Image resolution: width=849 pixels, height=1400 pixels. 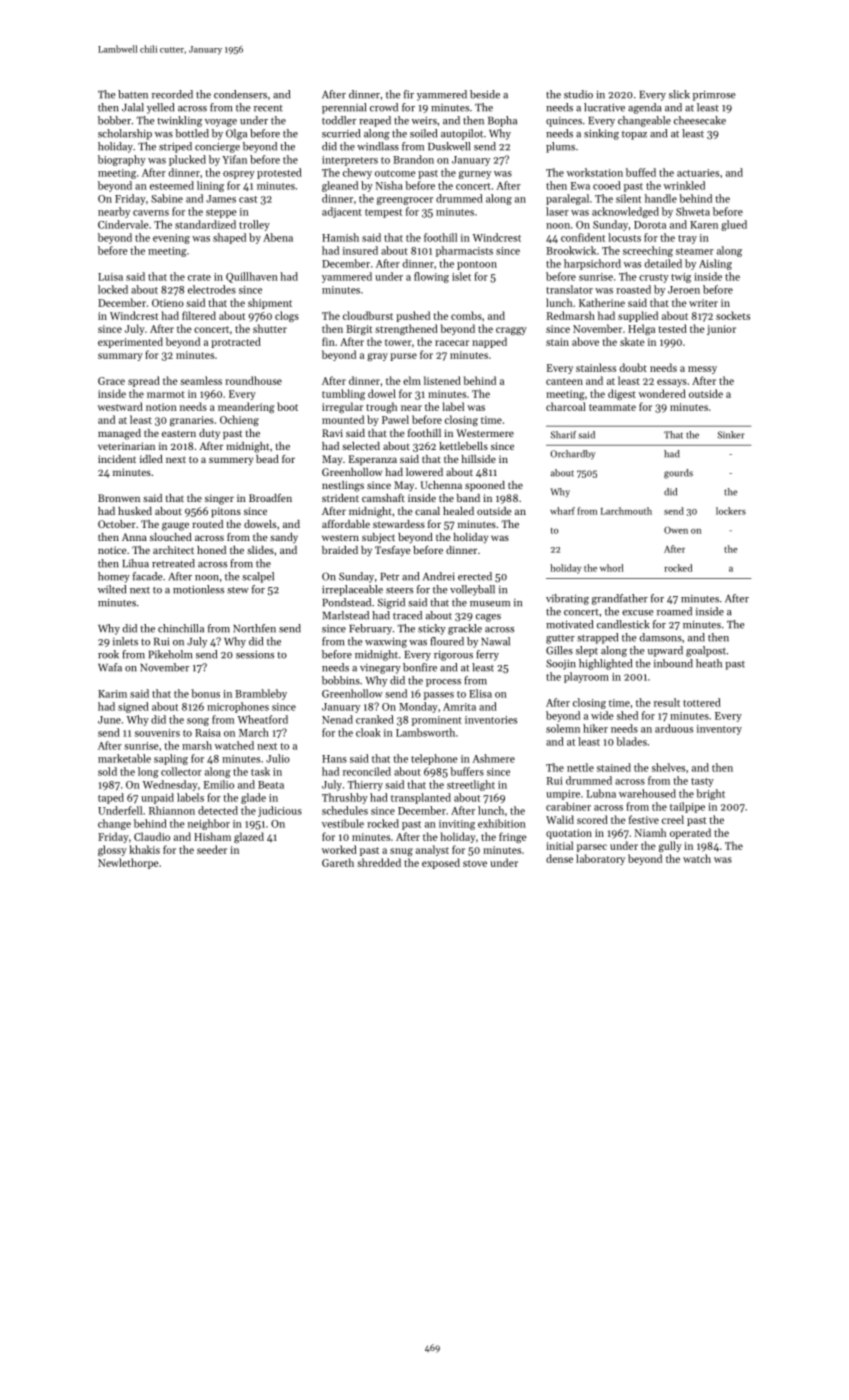 What do you see at coordinates (133, 94) in the screenshot?
I see `batten` at bounding box center [133, 94].
